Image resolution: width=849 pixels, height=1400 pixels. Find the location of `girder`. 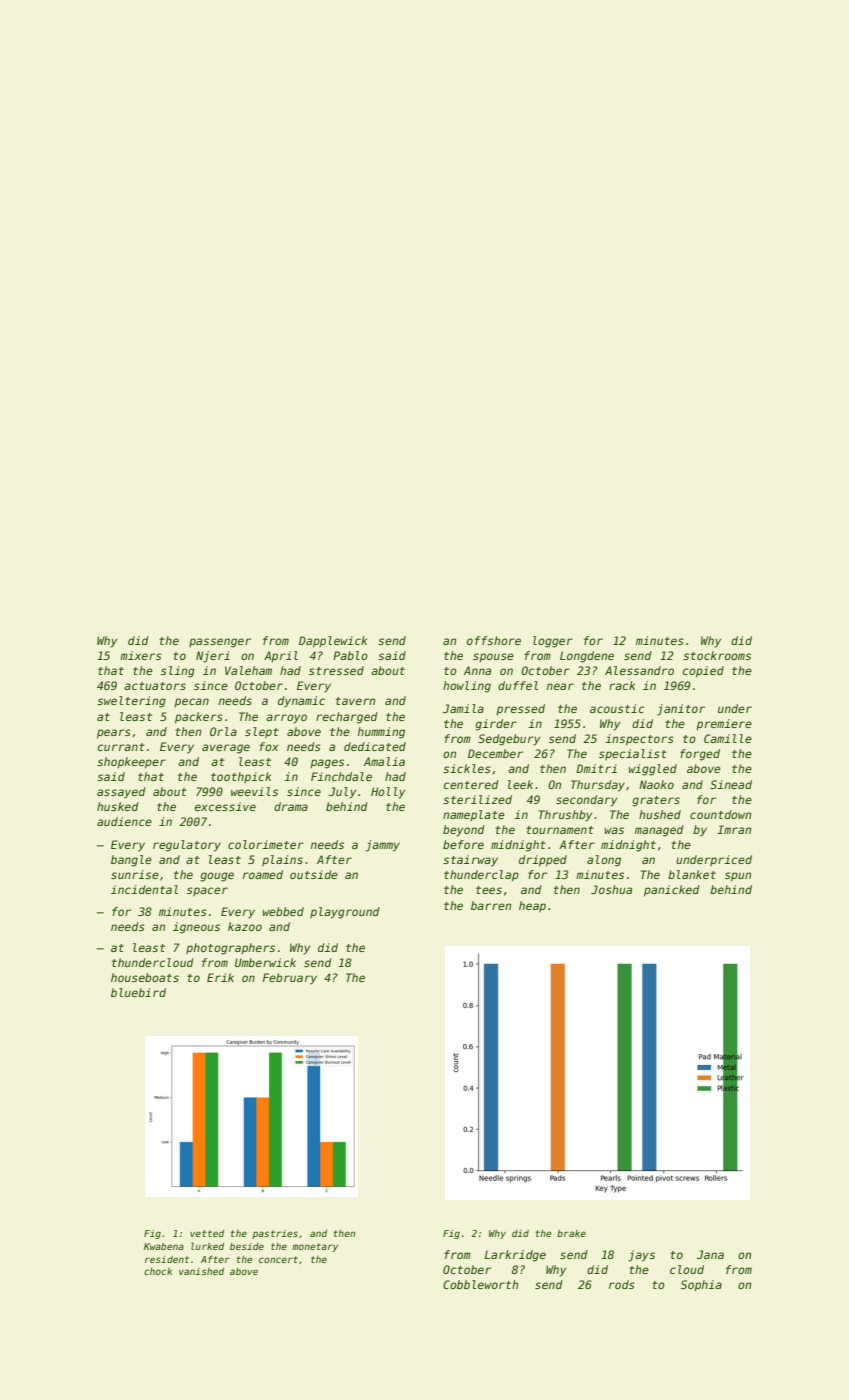

girder is located at coordinates (496, 725).
